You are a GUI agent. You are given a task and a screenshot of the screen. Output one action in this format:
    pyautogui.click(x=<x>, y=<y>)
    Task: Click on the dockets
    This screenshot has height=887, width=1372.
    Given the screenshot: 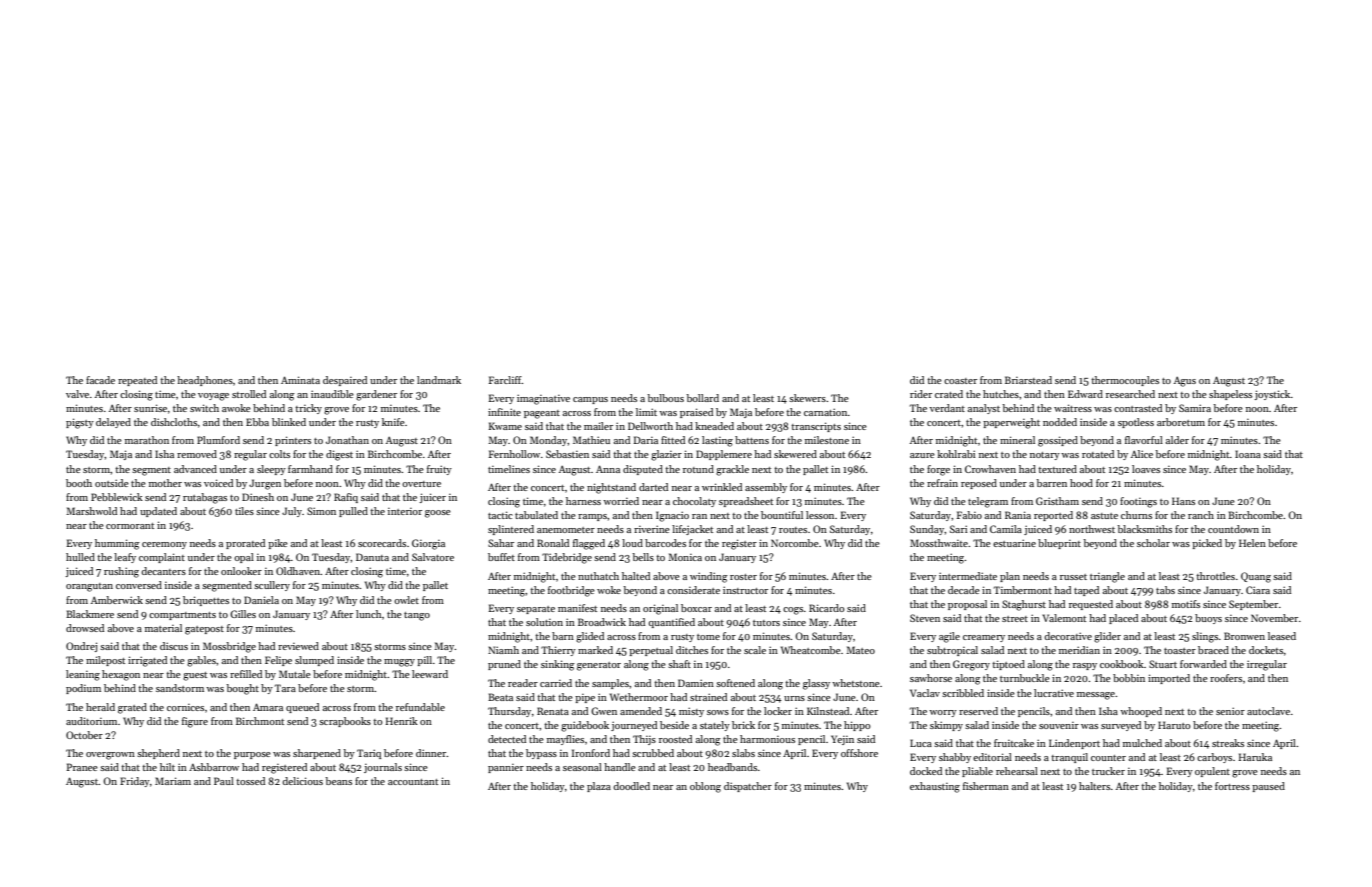 What is the action you would take?
    pyautogui.click(x=1266, y=650)
